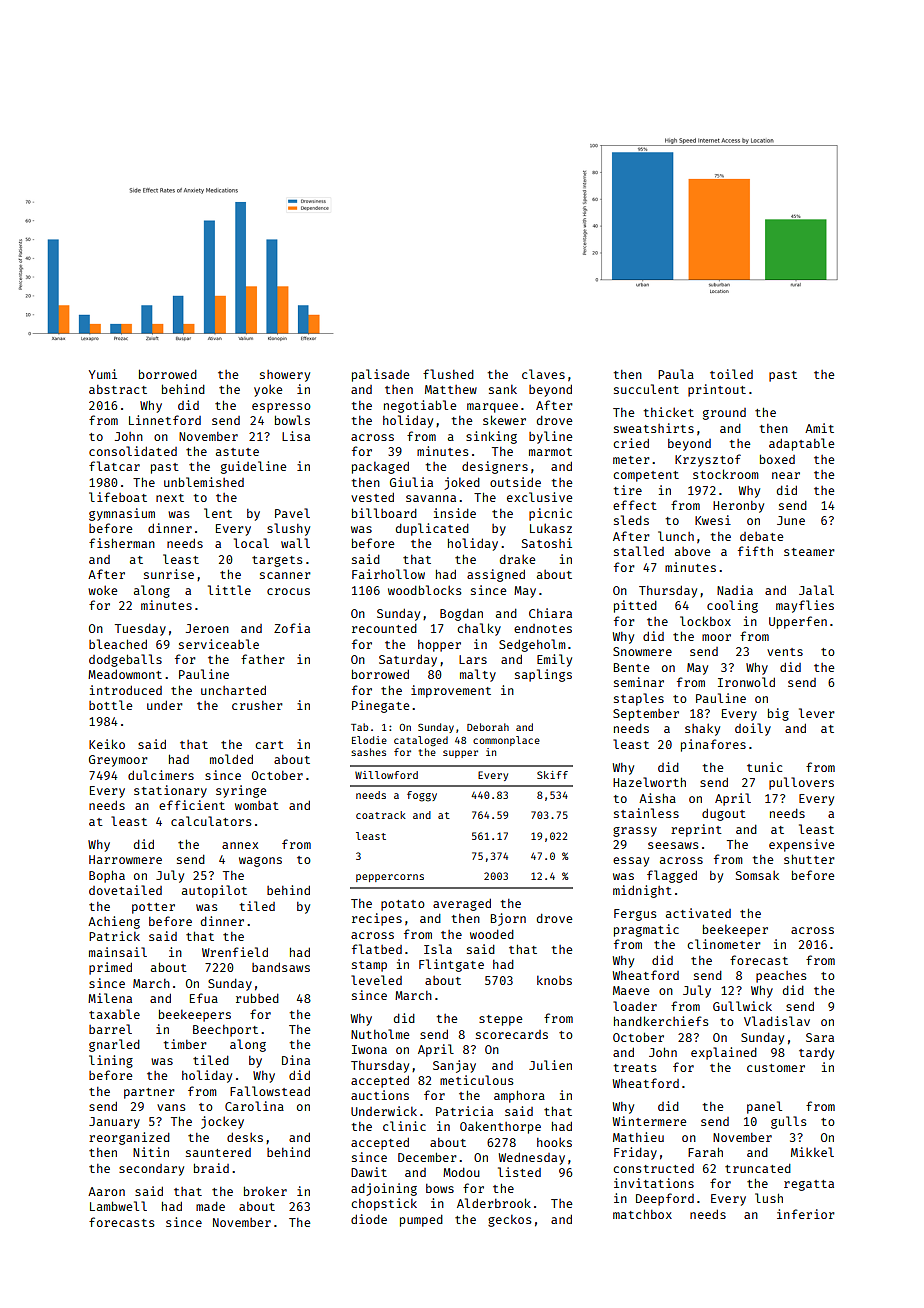  I want to click on Somsak, so click(757, 875).
